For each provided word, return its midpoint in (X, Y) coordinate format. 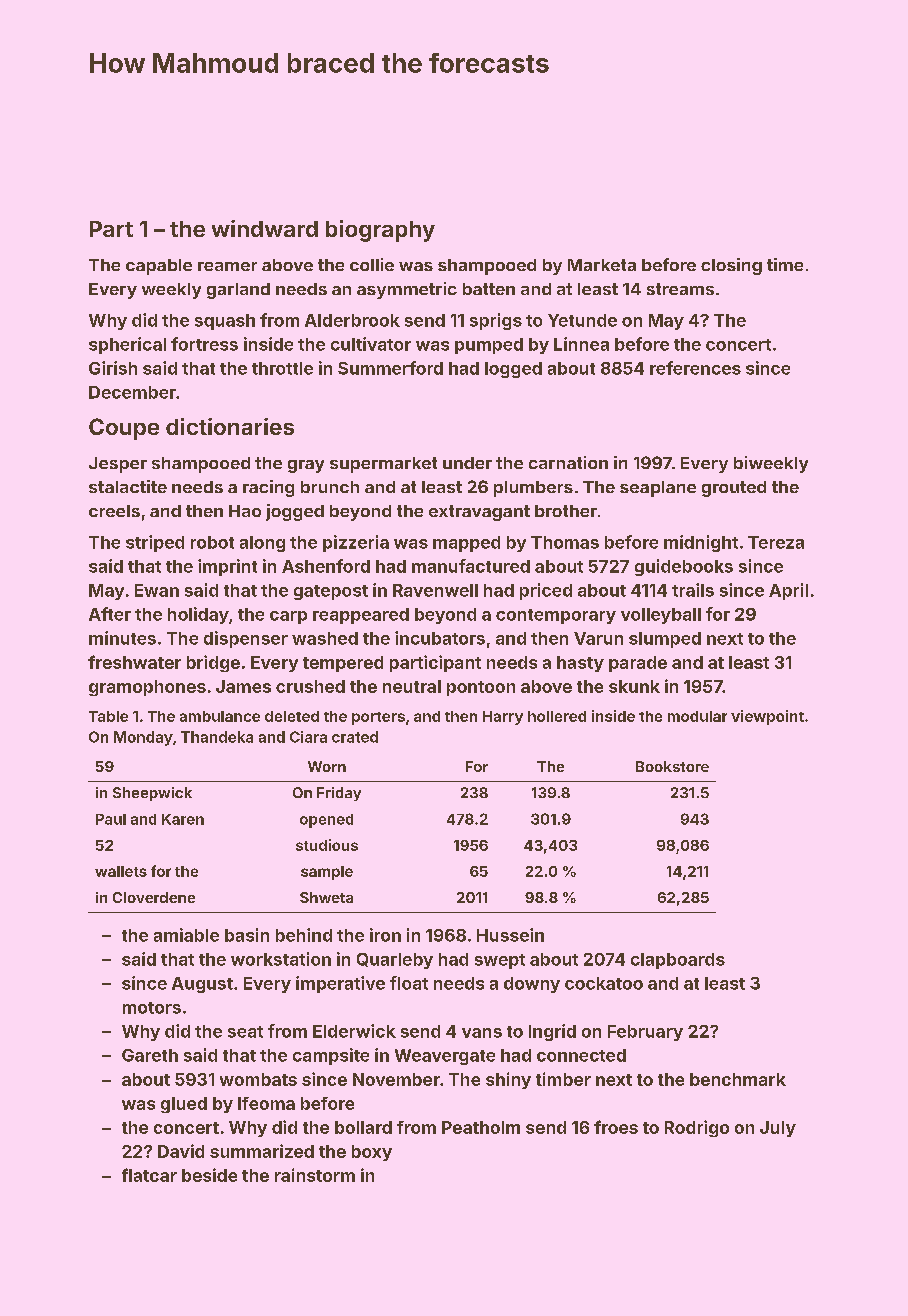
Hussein (510, 935)
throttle (282, 368)
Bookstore (672, 766)
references (695, 368)
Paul (111, 819)
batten (489, 289)
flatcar (149, 1175)
